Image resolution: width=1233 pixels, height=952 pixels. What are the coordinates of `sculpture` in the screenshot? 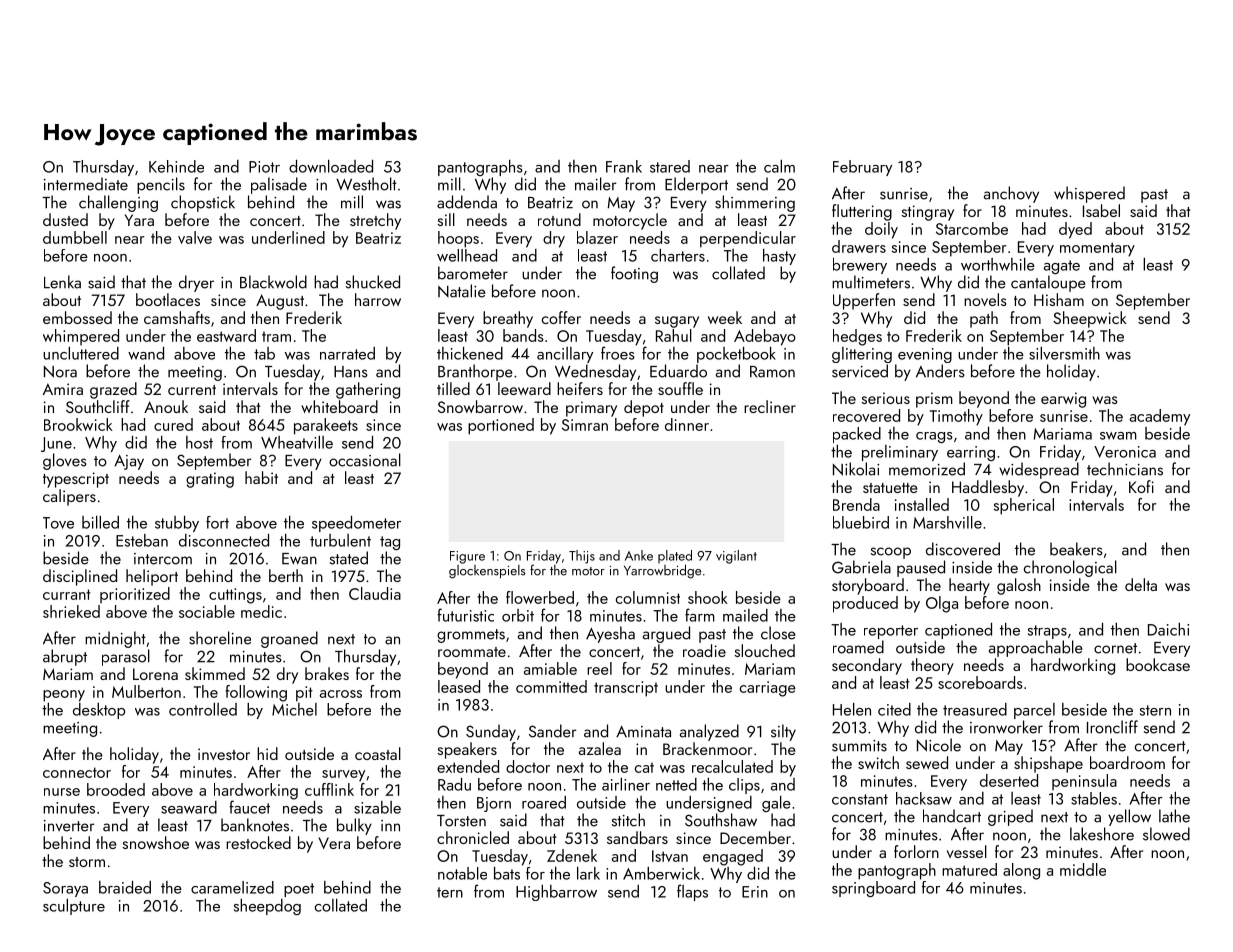 It's located at (74, 907).
